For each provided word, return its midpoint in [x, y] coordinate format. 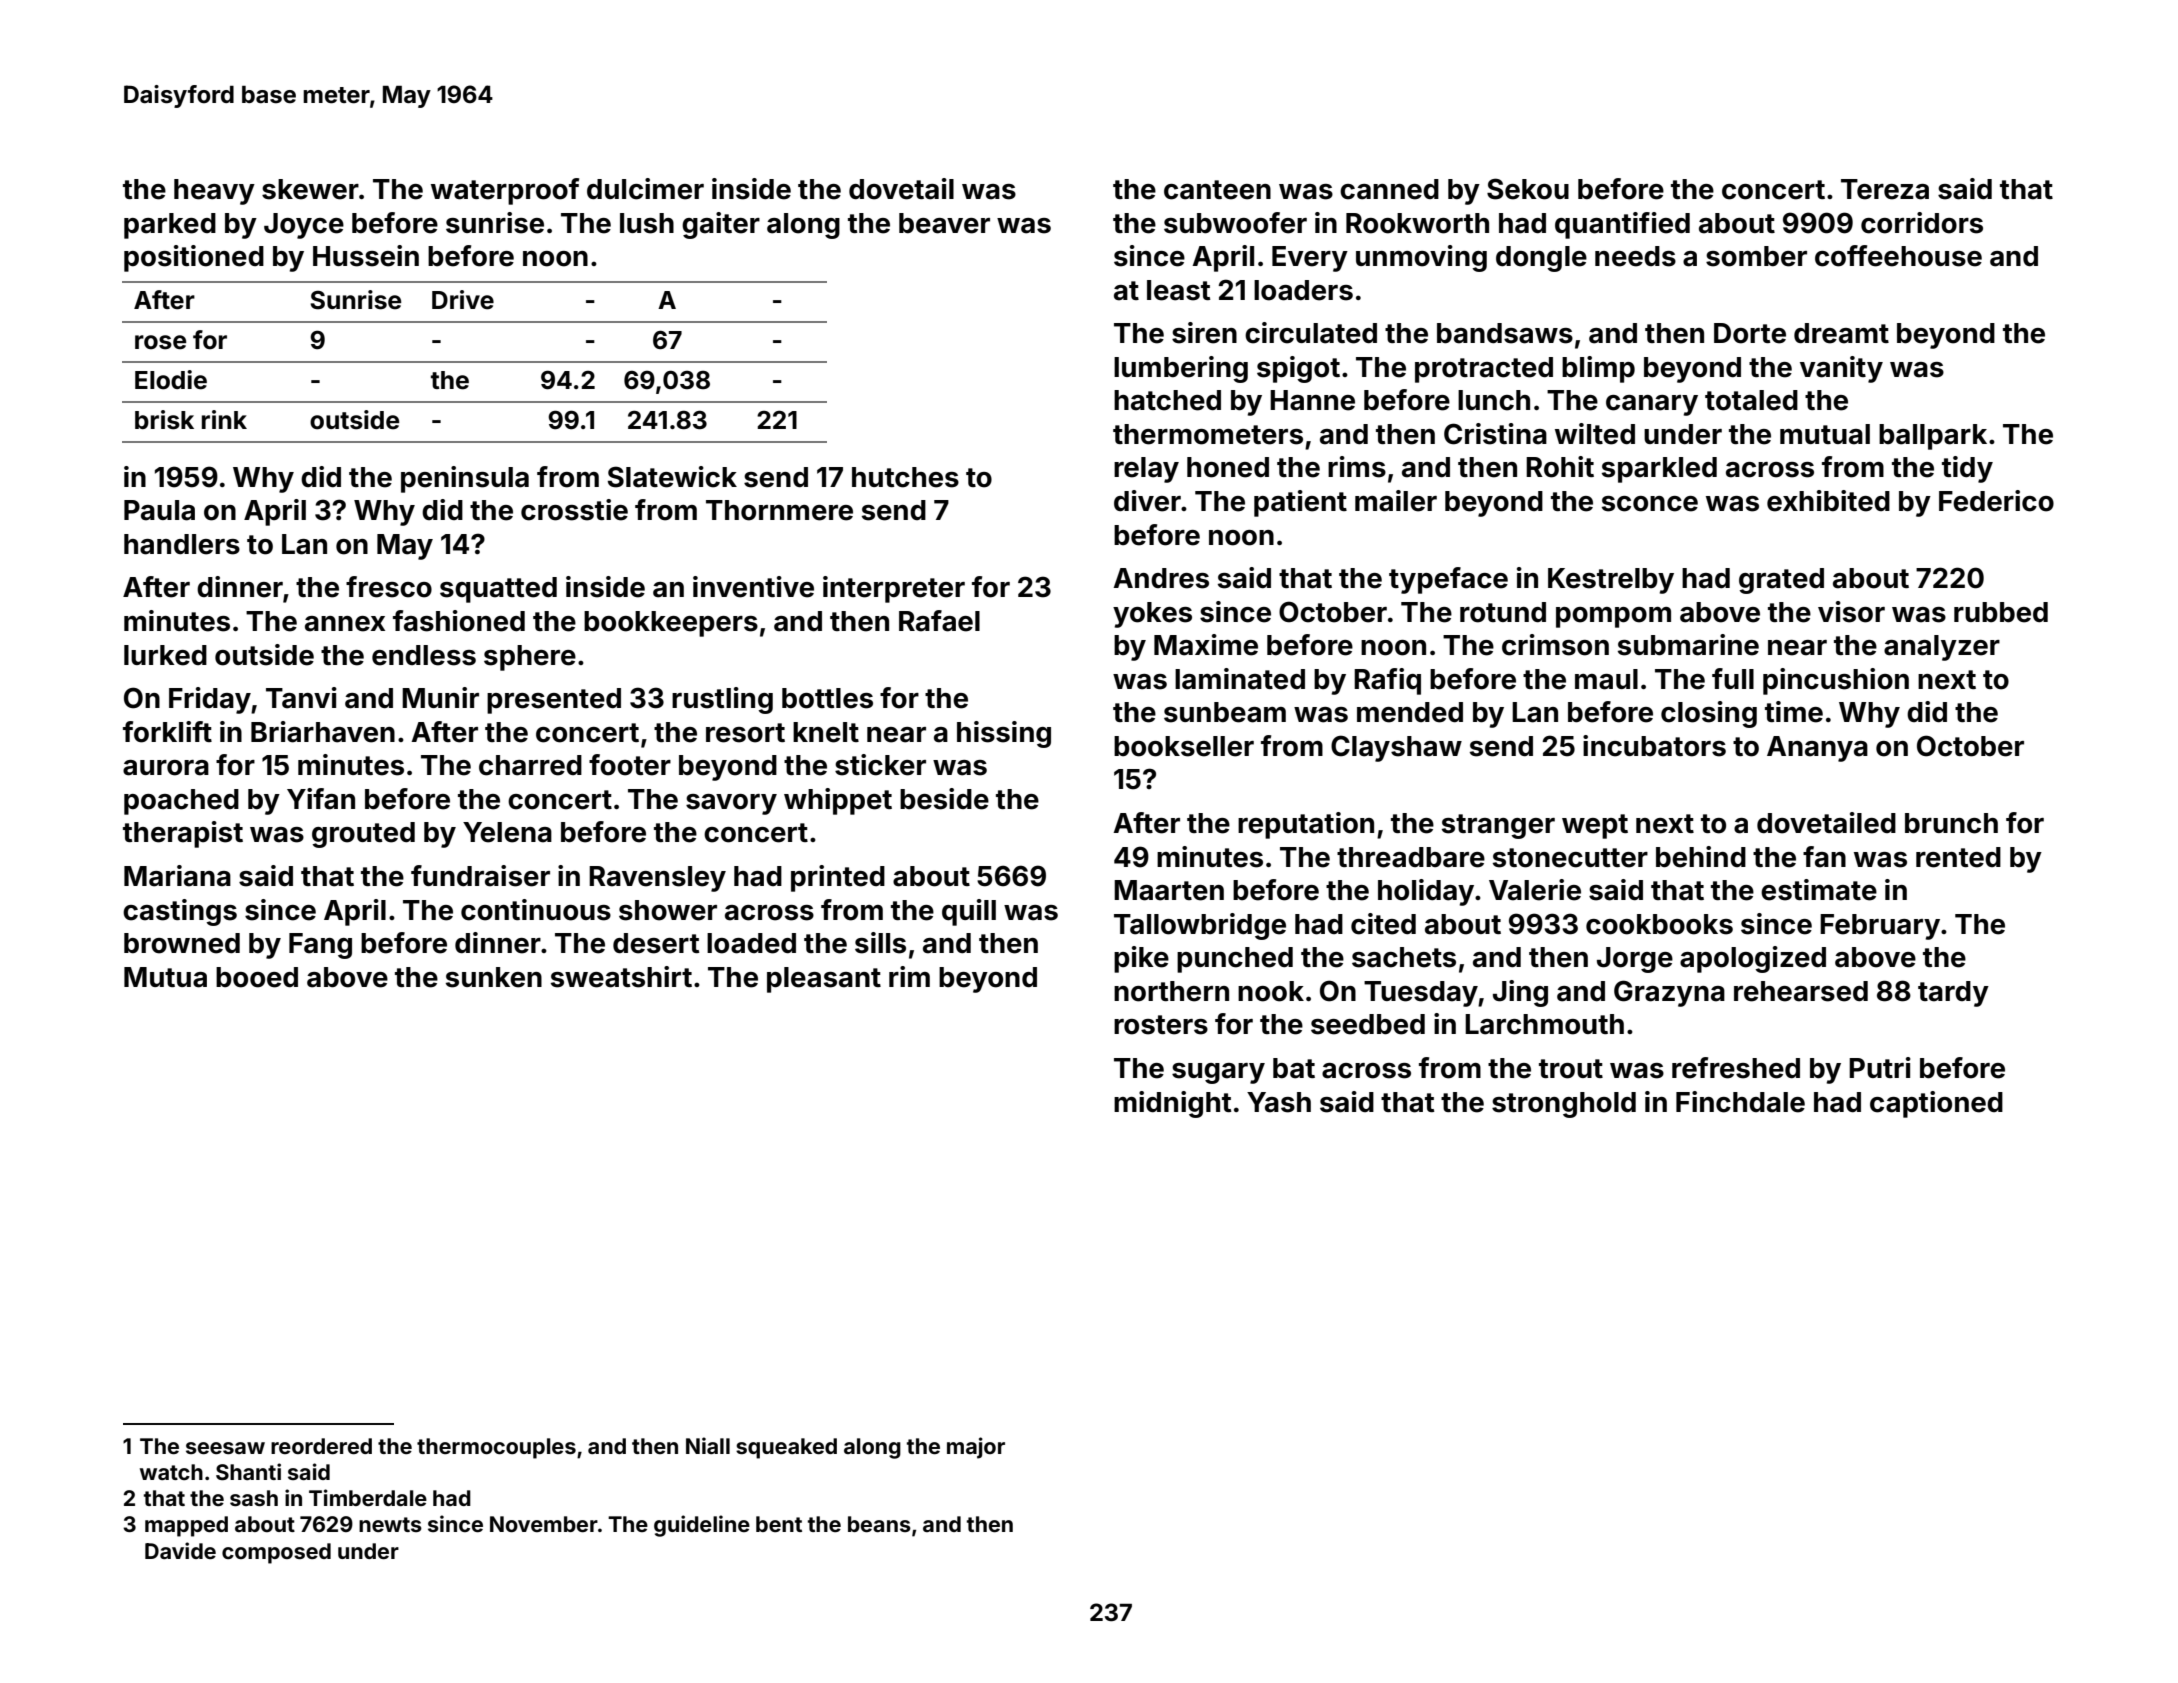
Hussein [366, 256]
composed [276, 1553]
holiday [1426, 892]
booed [257, 977]
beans [879, 1524]
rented [1958, 857]
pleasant [824, 980]
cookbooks [1659, 924]
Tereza [1885, 189]
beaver [944, 223]
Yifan [321, 799]
